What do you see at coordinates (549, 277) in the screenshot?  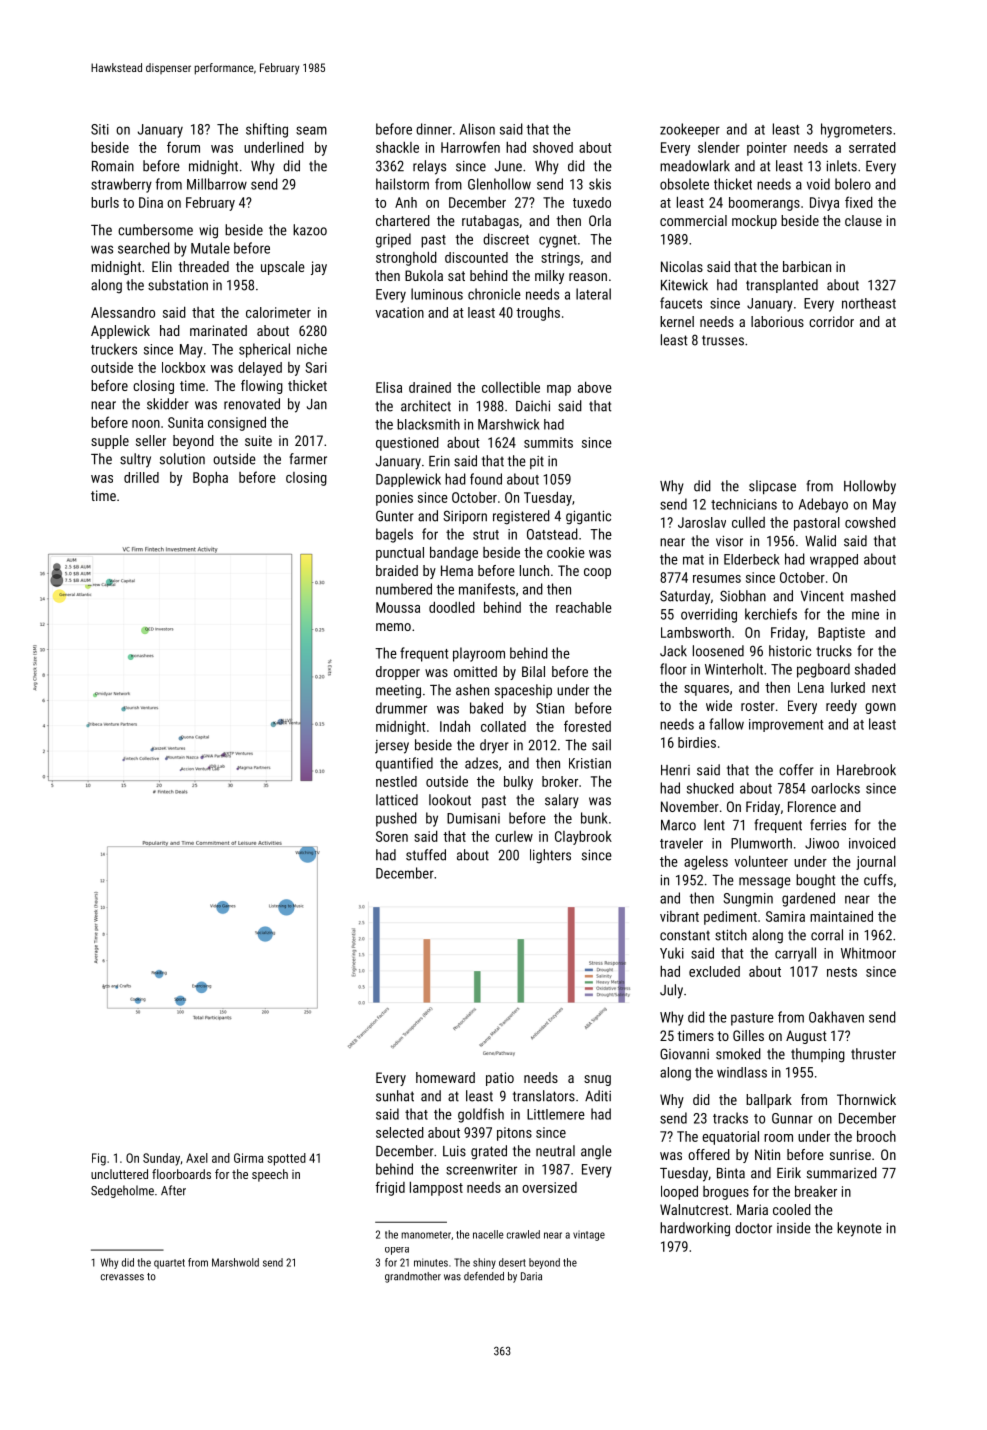 I see `milky` at bounding box center [549, 277].
